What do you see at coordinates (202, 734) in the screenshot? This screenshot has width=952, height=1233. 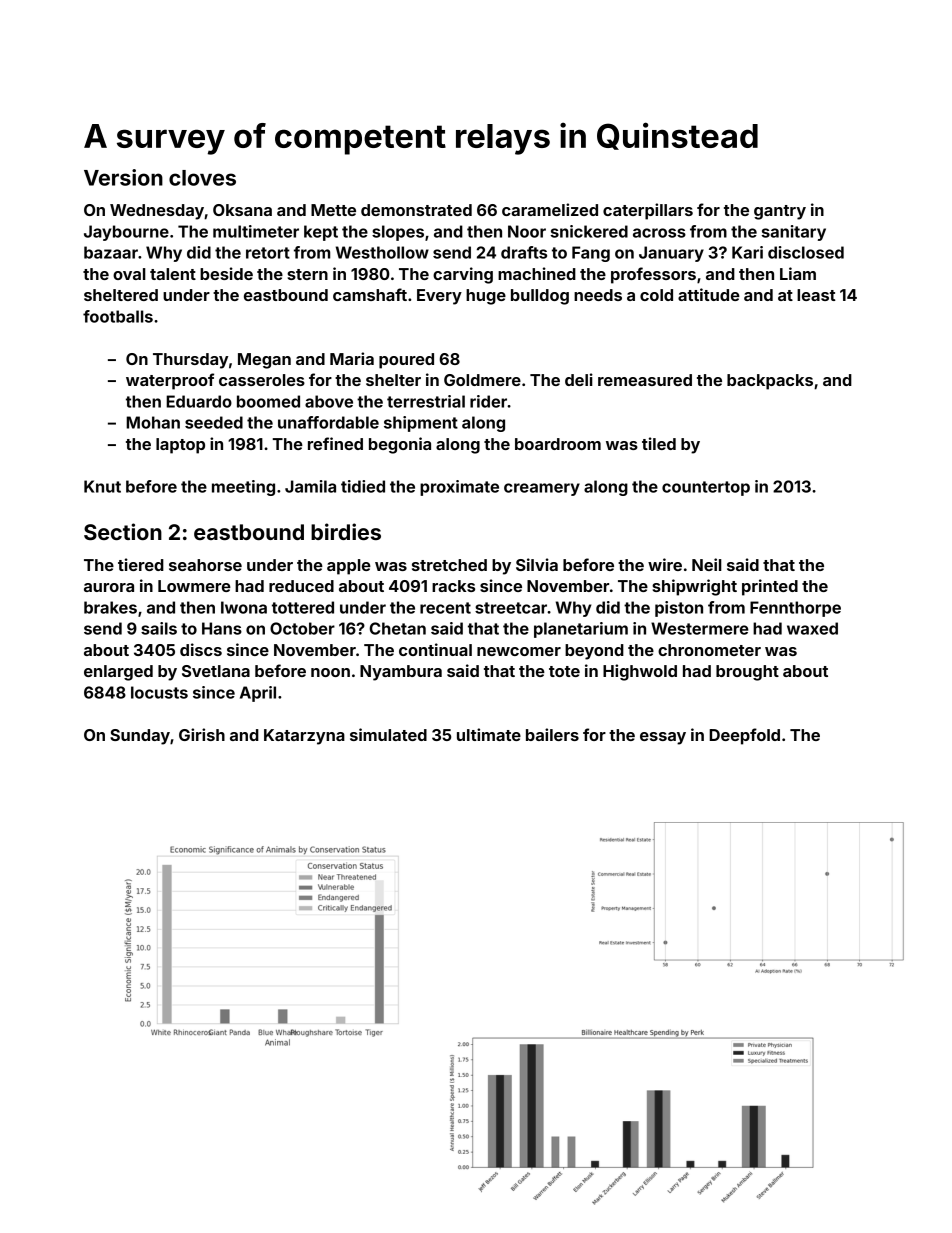 I see `Girish` at bounding box center [202, 734].
